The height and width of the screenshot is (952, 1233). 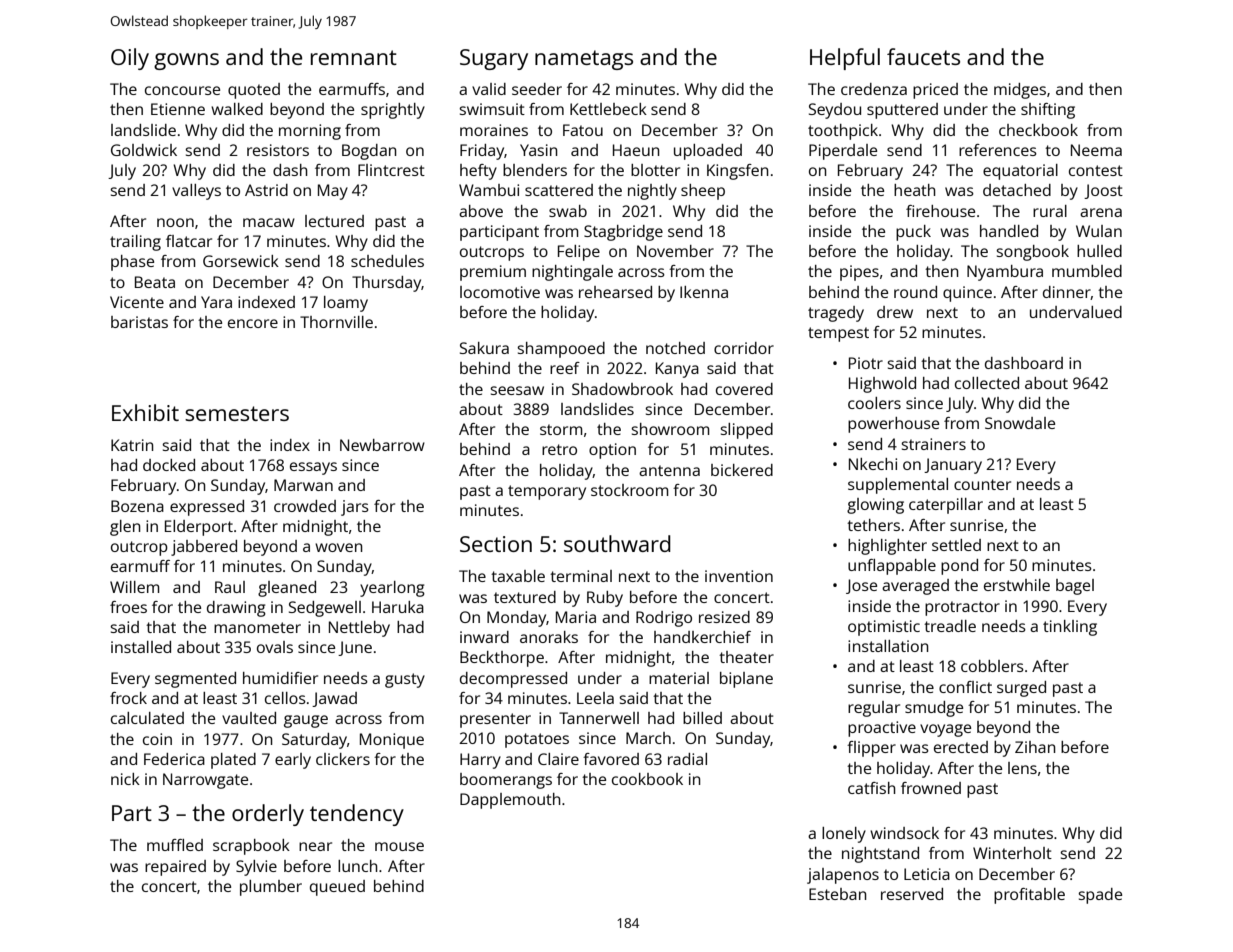 I want to click on Nkechi, so click(x=873, y=464).
